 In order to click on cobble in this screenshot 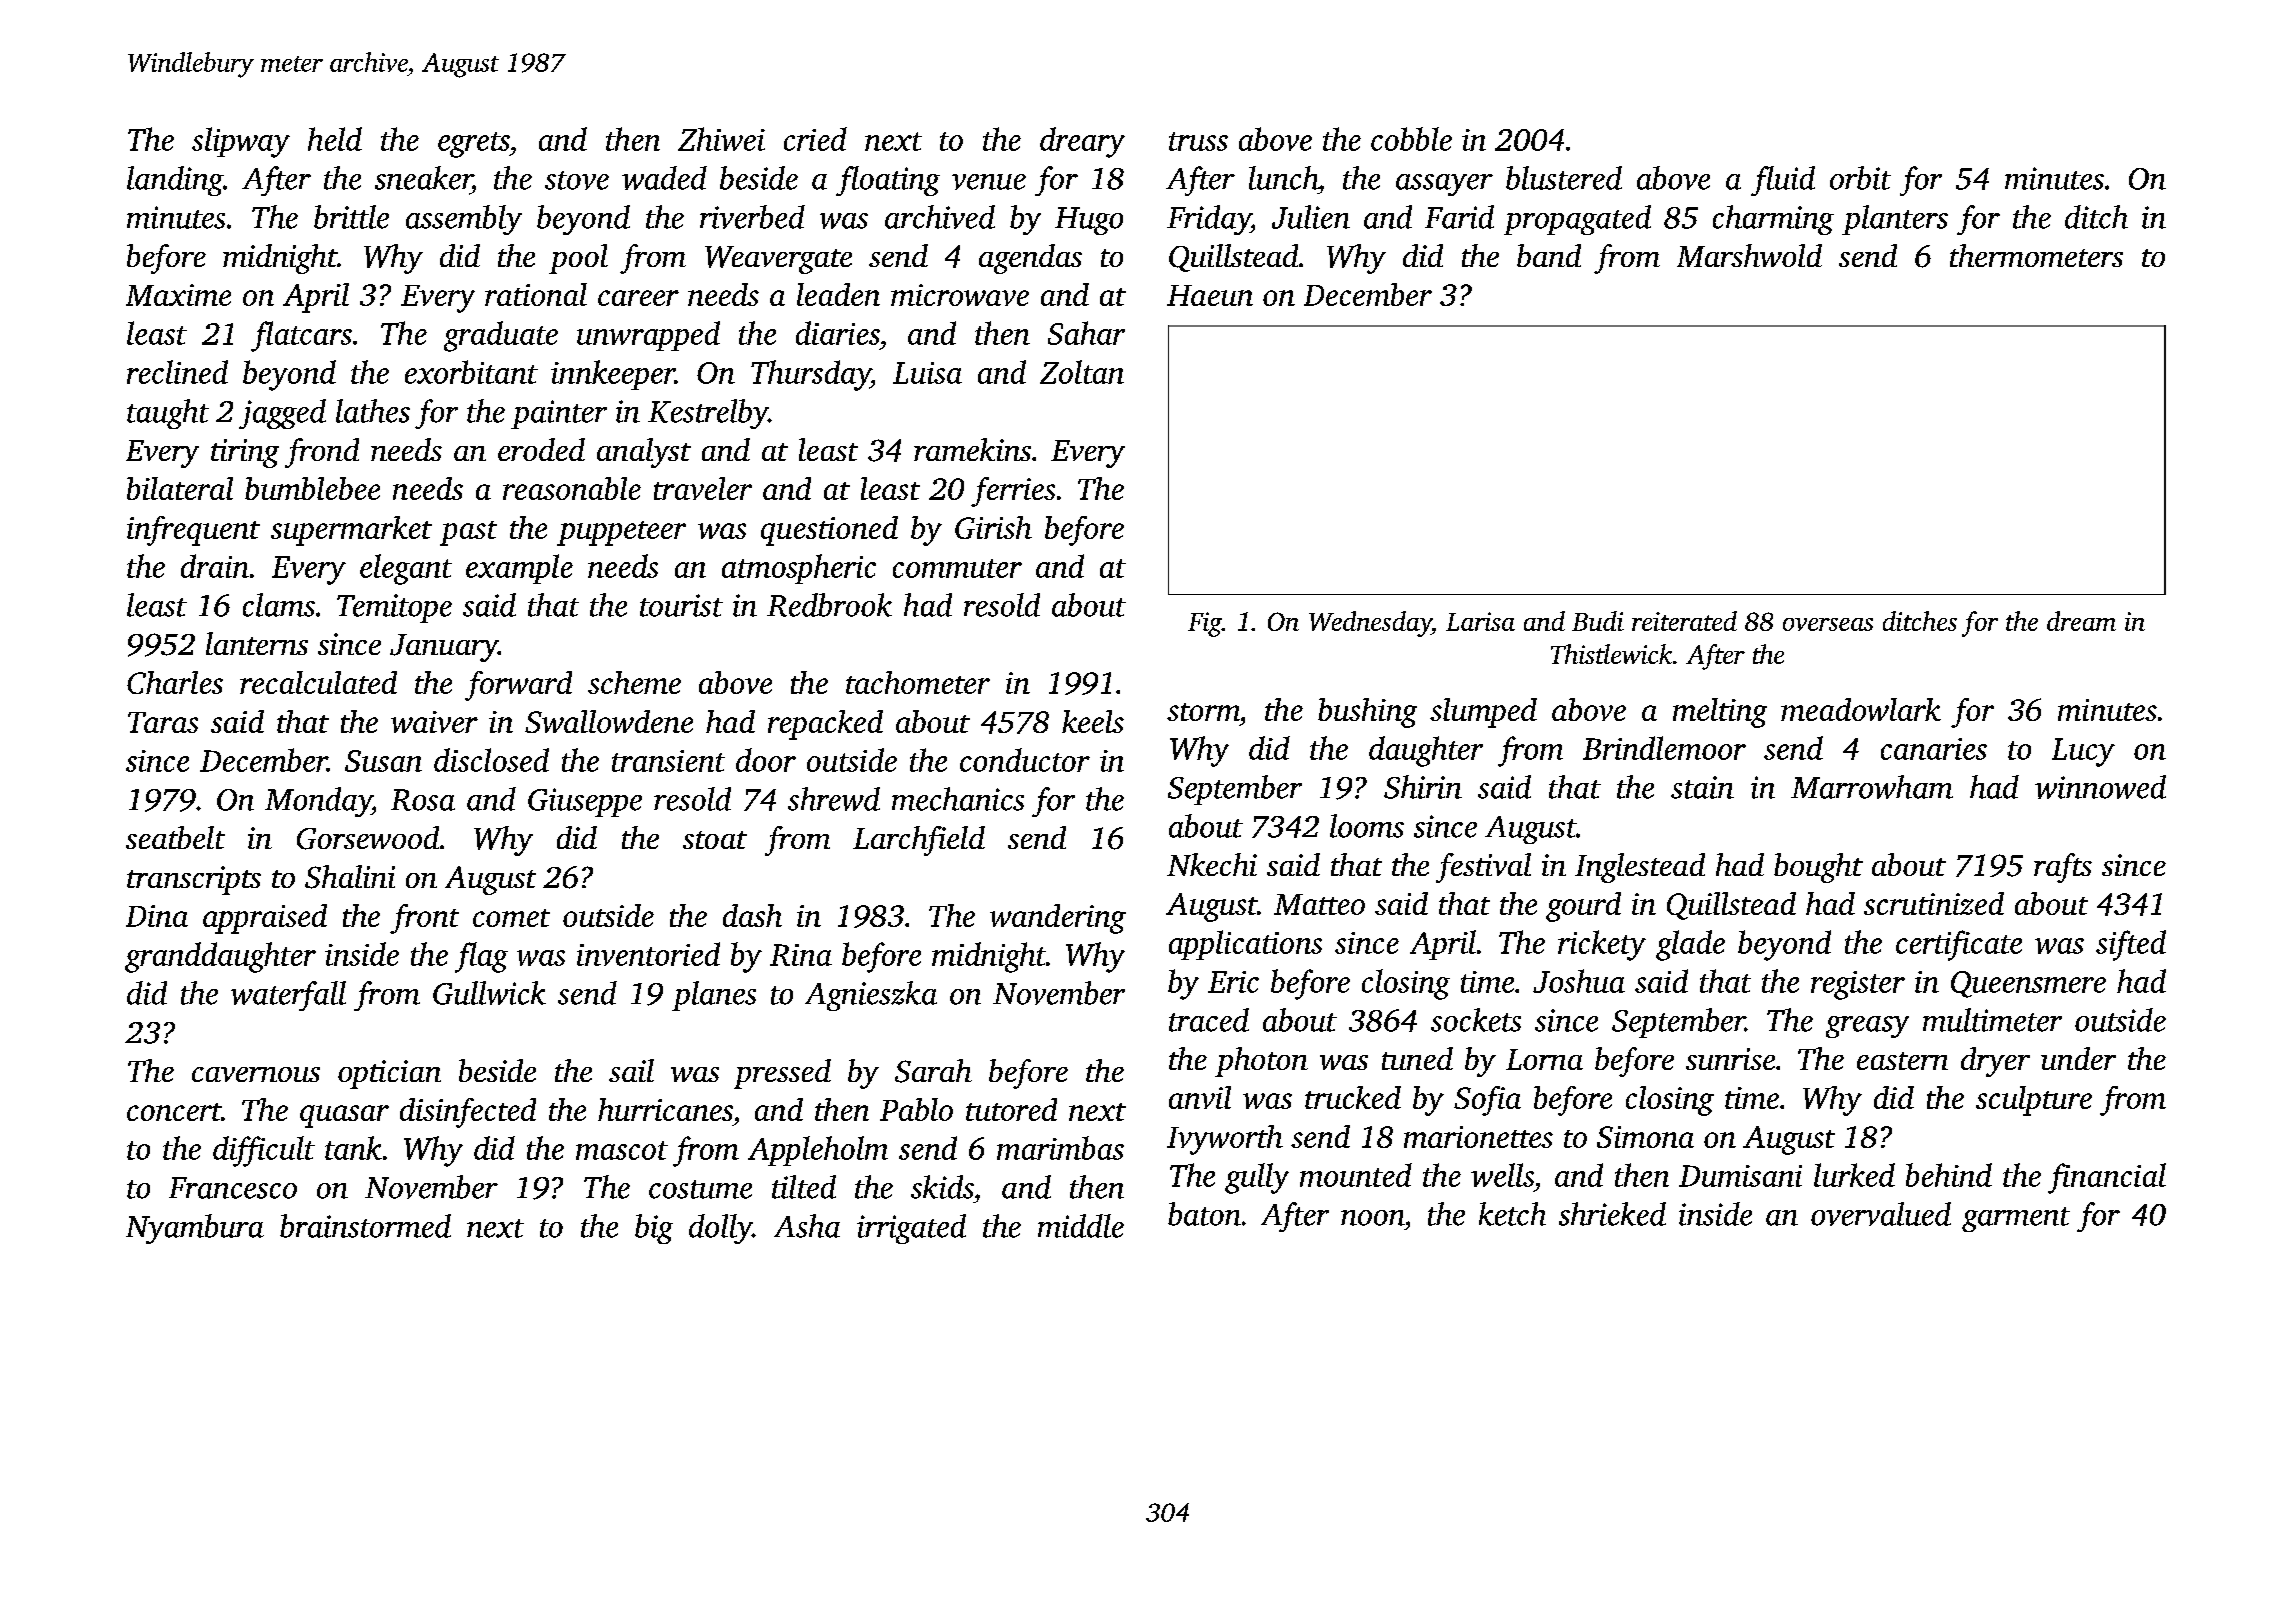, I will do `click(1411, 139)`.
